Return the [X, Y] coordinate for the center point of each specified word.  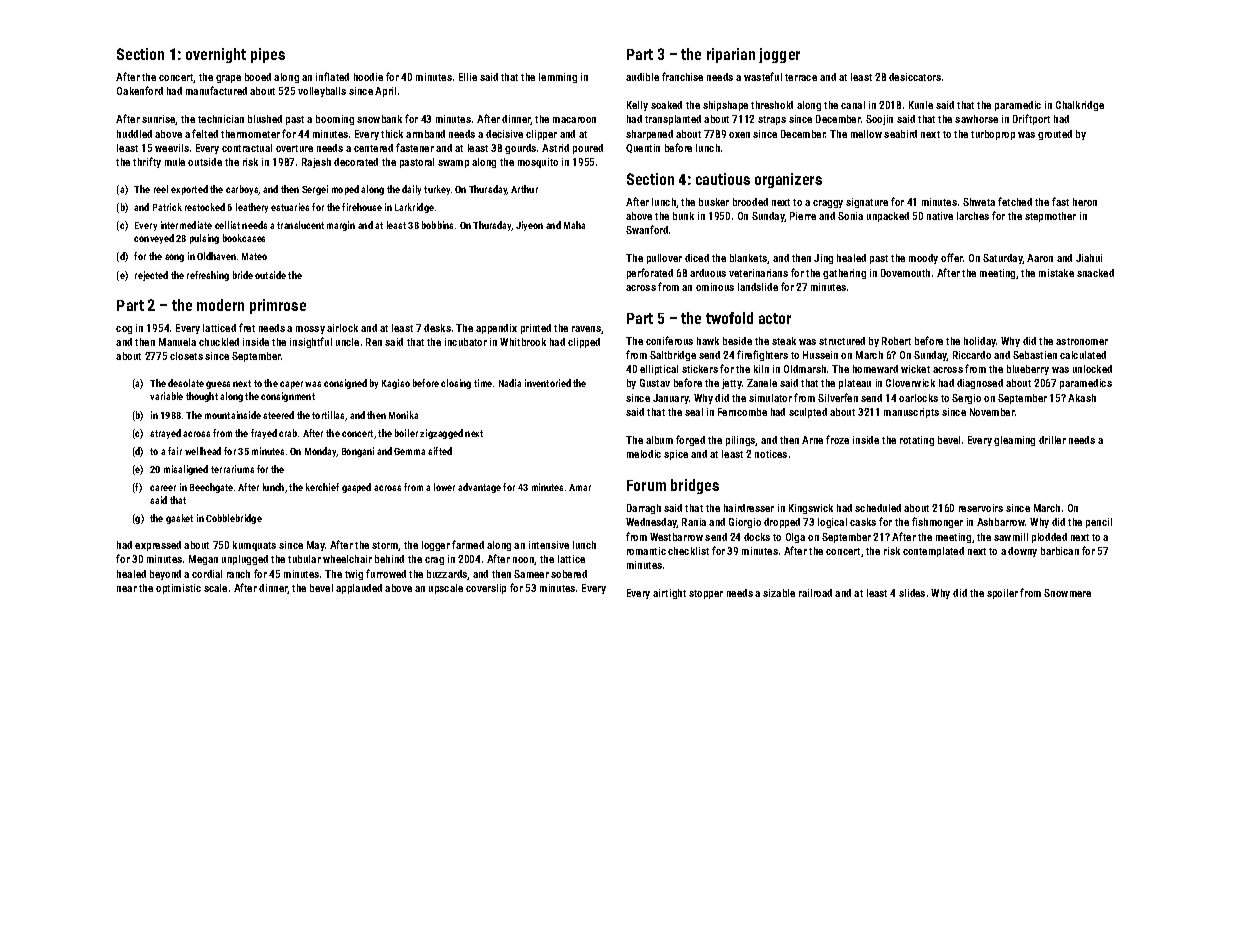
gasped [356, 488]
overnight [216, 55]
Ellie [468, 77]
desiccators [915, 77]
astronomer [1082, 341]
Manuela [177, 342]
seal [694, 412]
